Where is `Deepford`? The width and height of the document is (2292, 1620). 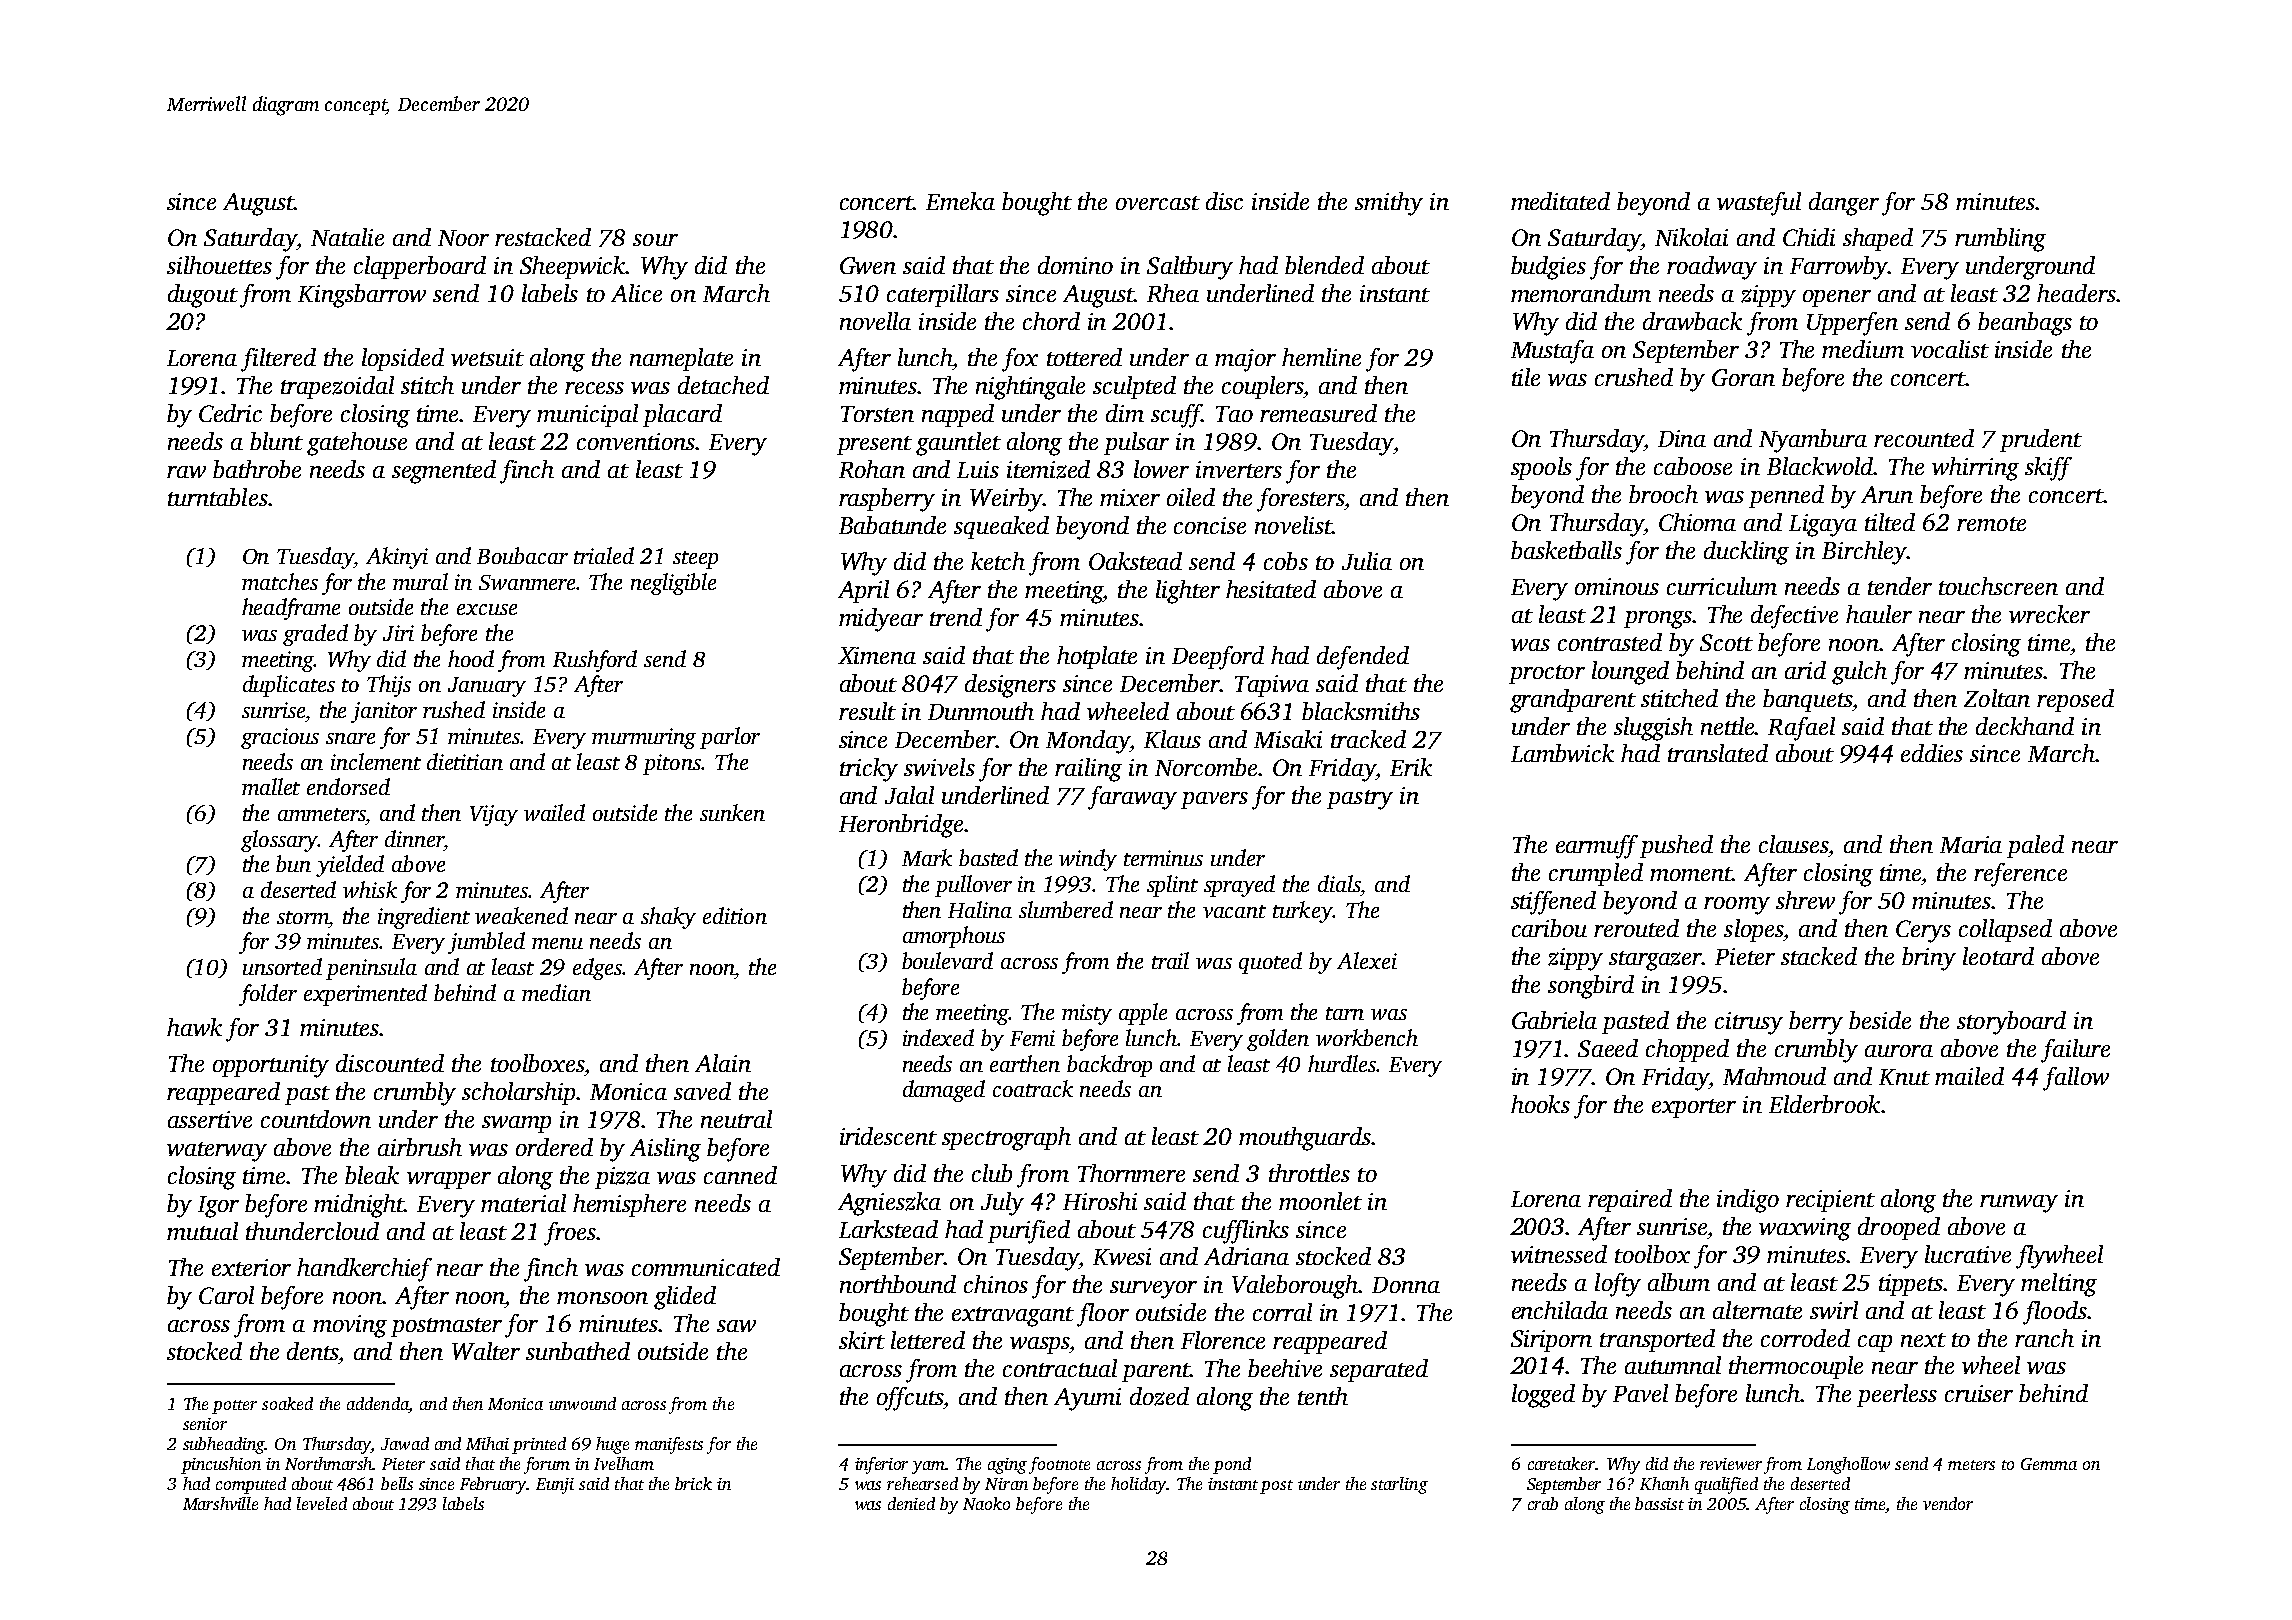
Deepford is located at coordinates (1218, 658).
